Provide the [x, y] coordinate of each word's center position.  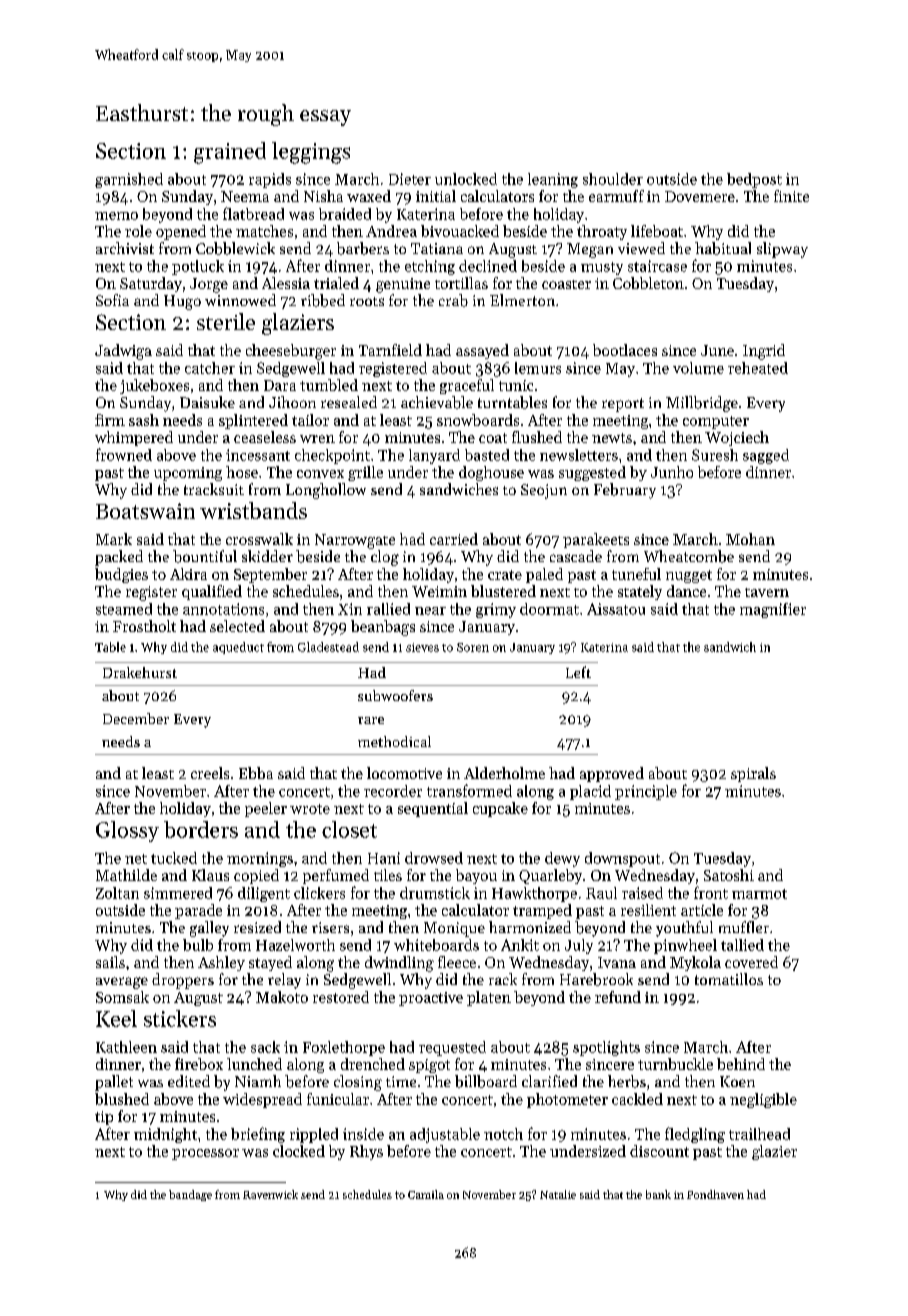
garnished [129, 180]
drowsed [434, 858]
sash [144, 420]
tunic [516, 385]
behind [741, 1064]
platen [489, 998]
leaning [553, 180]
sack [265, 1047]
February [625, 491]
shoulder [613, 179]
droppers [183, 981]
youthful [684, 929]
